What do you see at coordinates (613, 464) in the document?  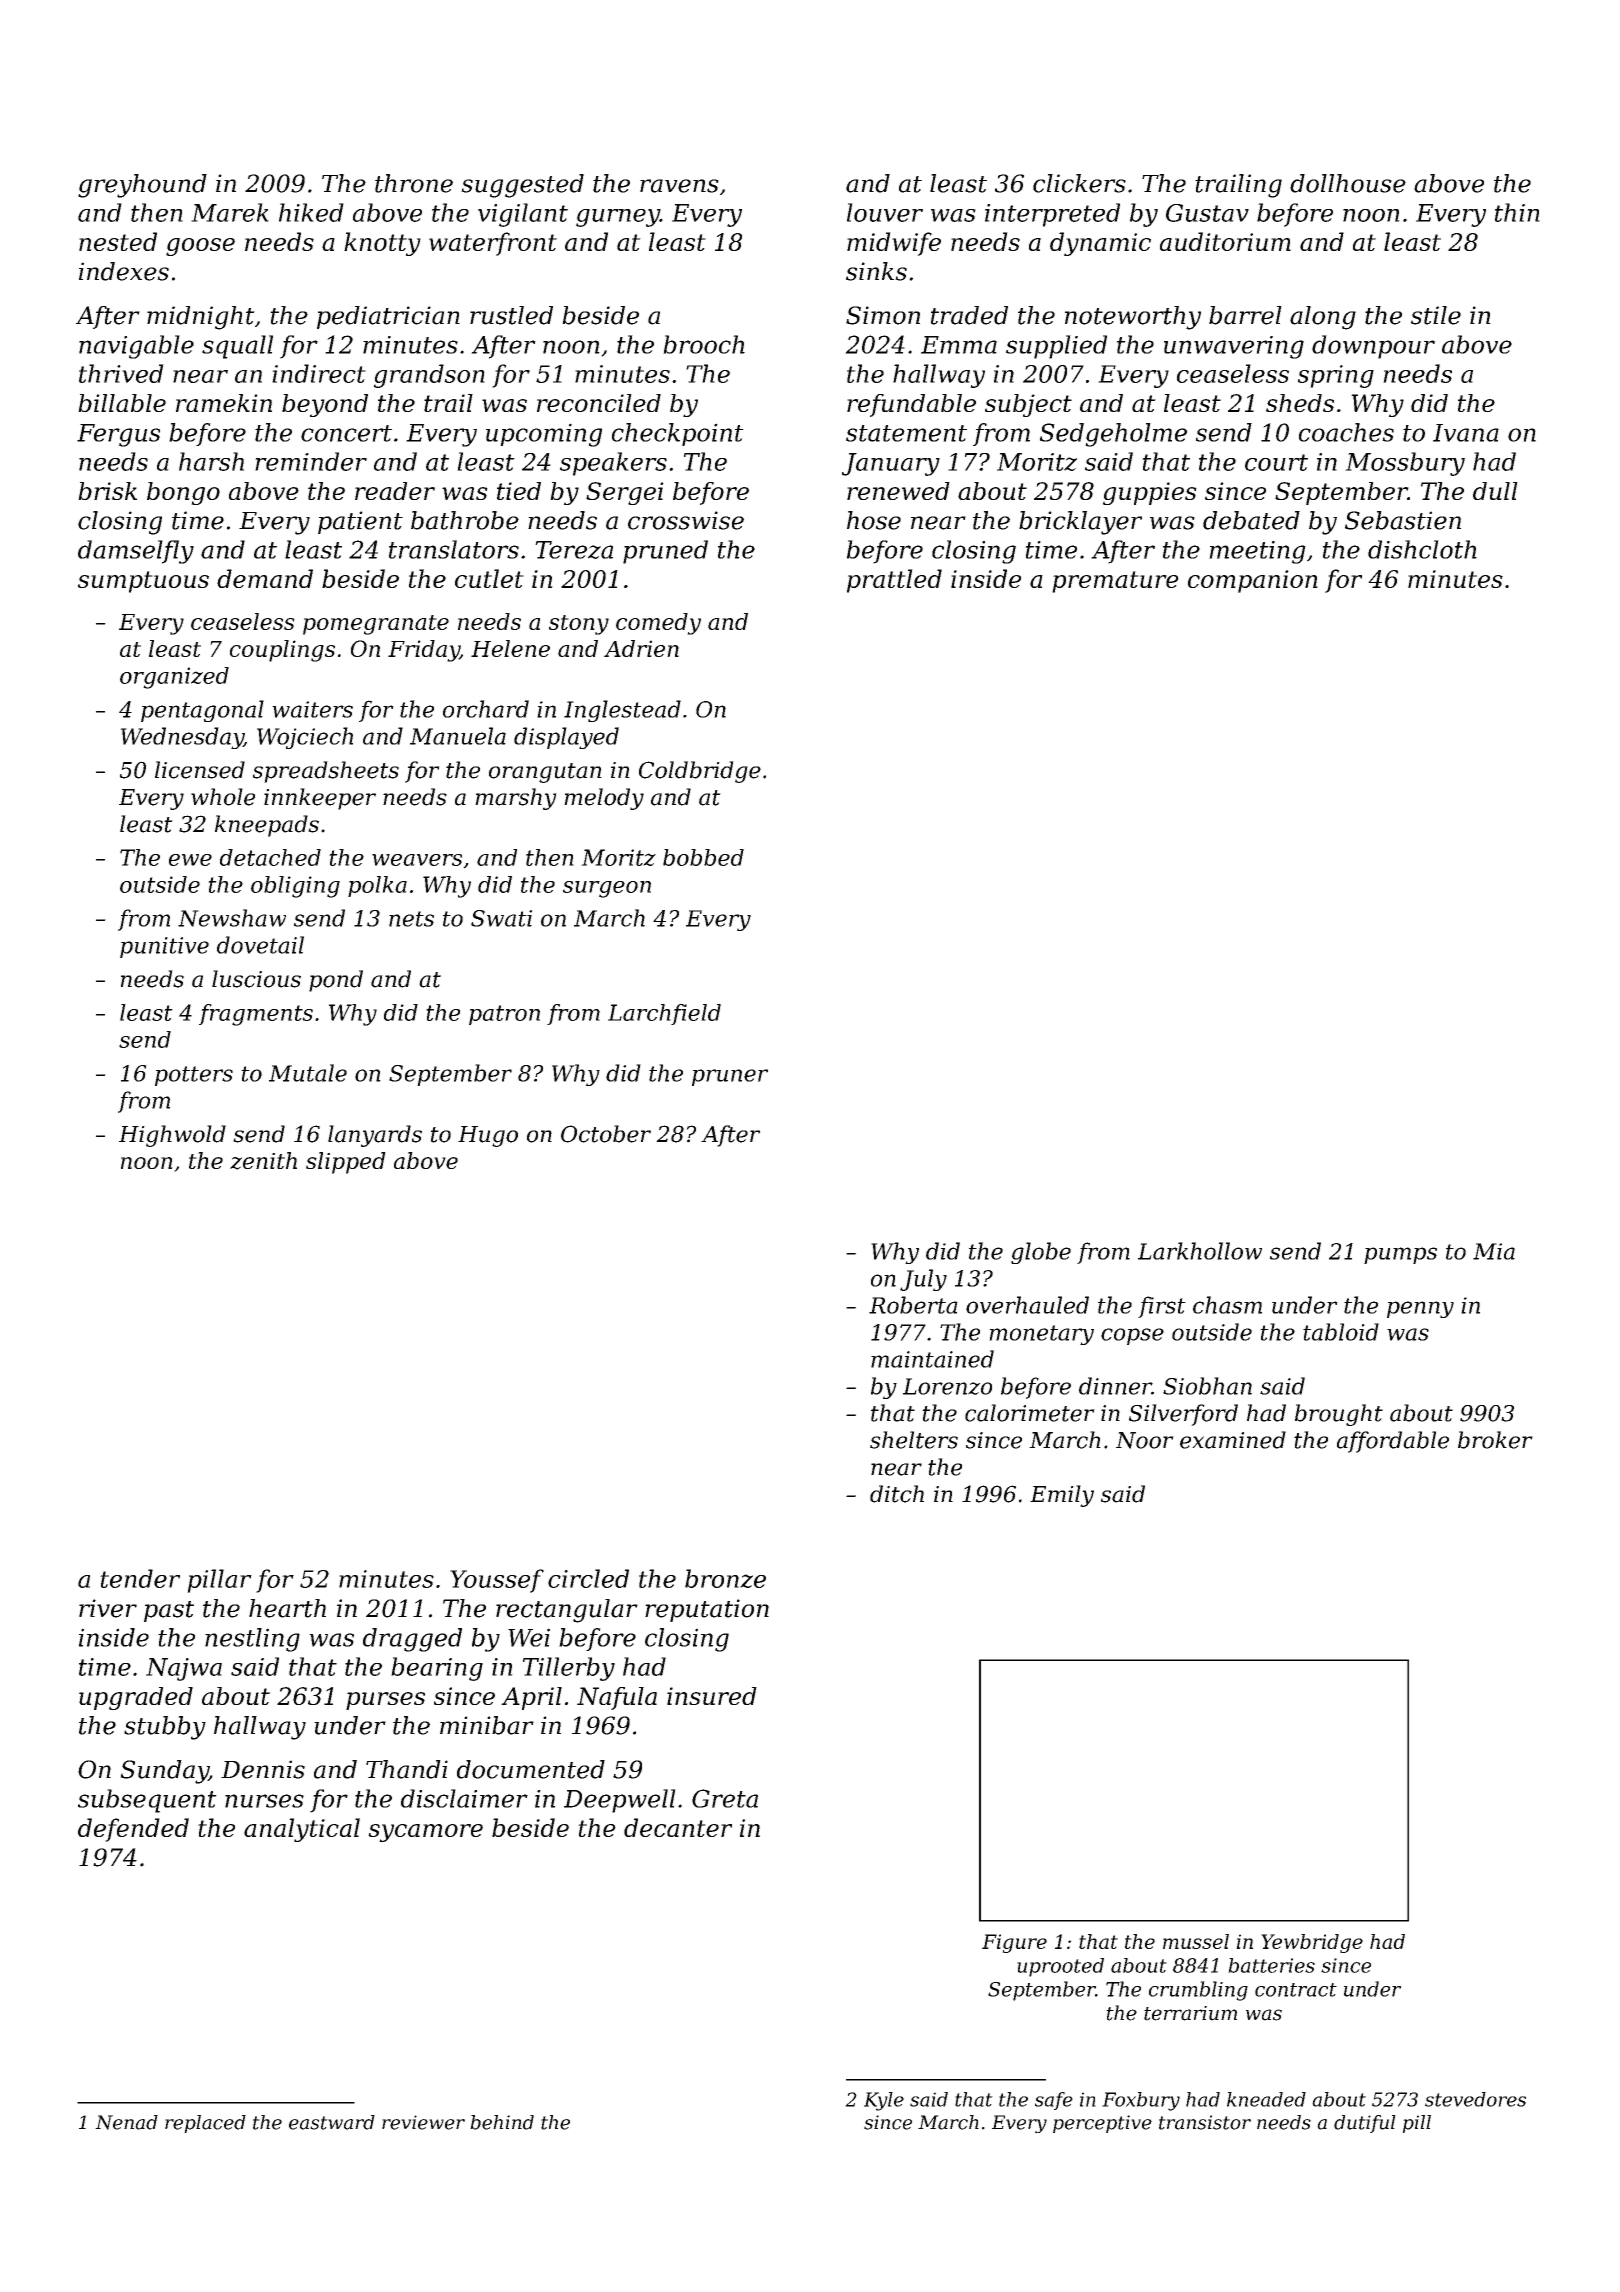 I see `speakers` at bounding box center [613, 464].
